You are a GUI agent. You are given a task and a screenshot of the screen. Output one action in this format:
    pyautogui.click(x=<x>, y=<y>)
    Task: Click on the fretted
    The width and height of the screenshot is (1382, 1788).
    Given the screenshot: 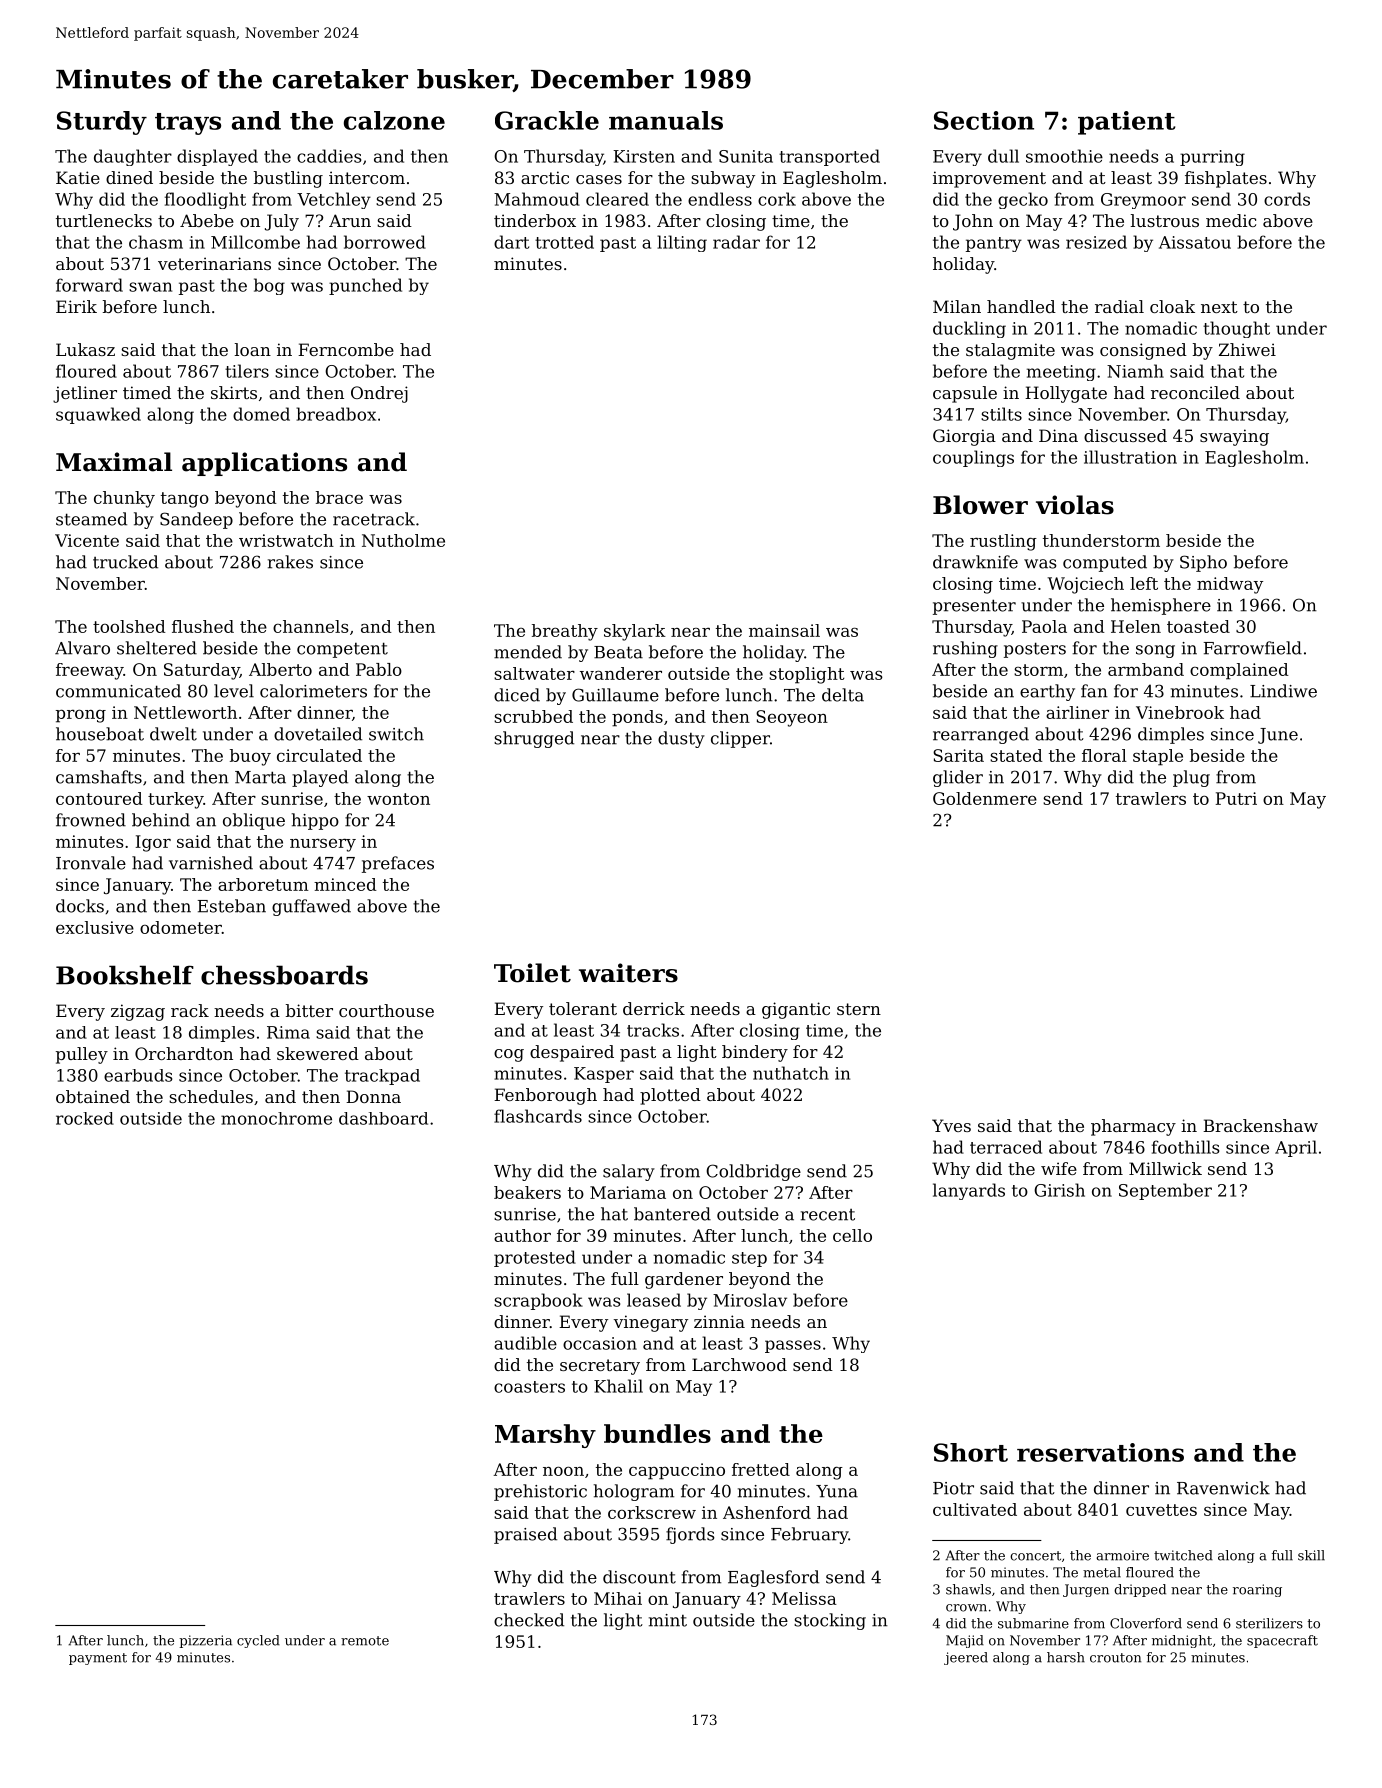 What is the action you would take?
    pyautogui.click(x=761, y=1469)
